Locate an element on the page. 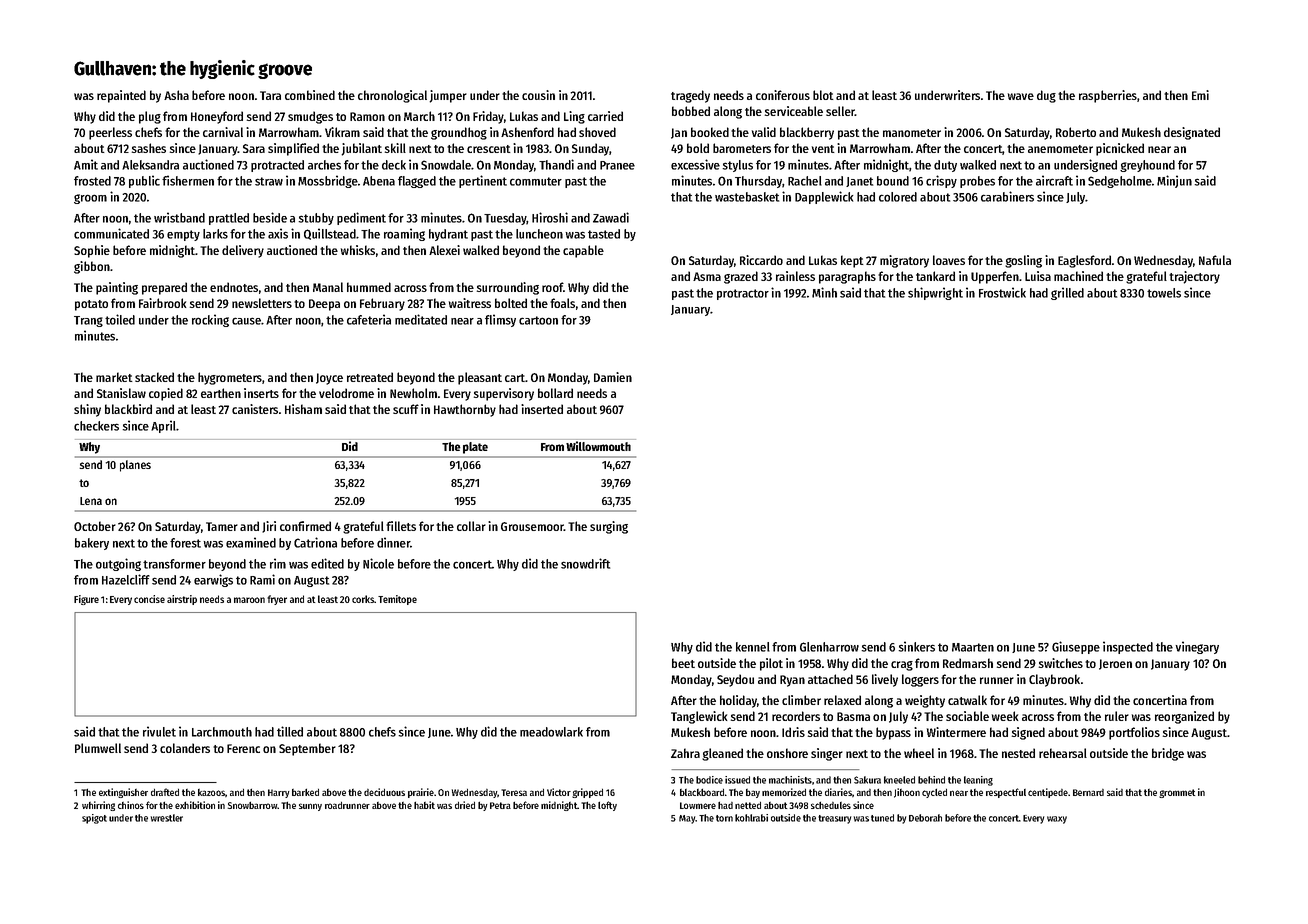 This page has height=924, width=1308. towels is located at coordinates (1164, 293).
